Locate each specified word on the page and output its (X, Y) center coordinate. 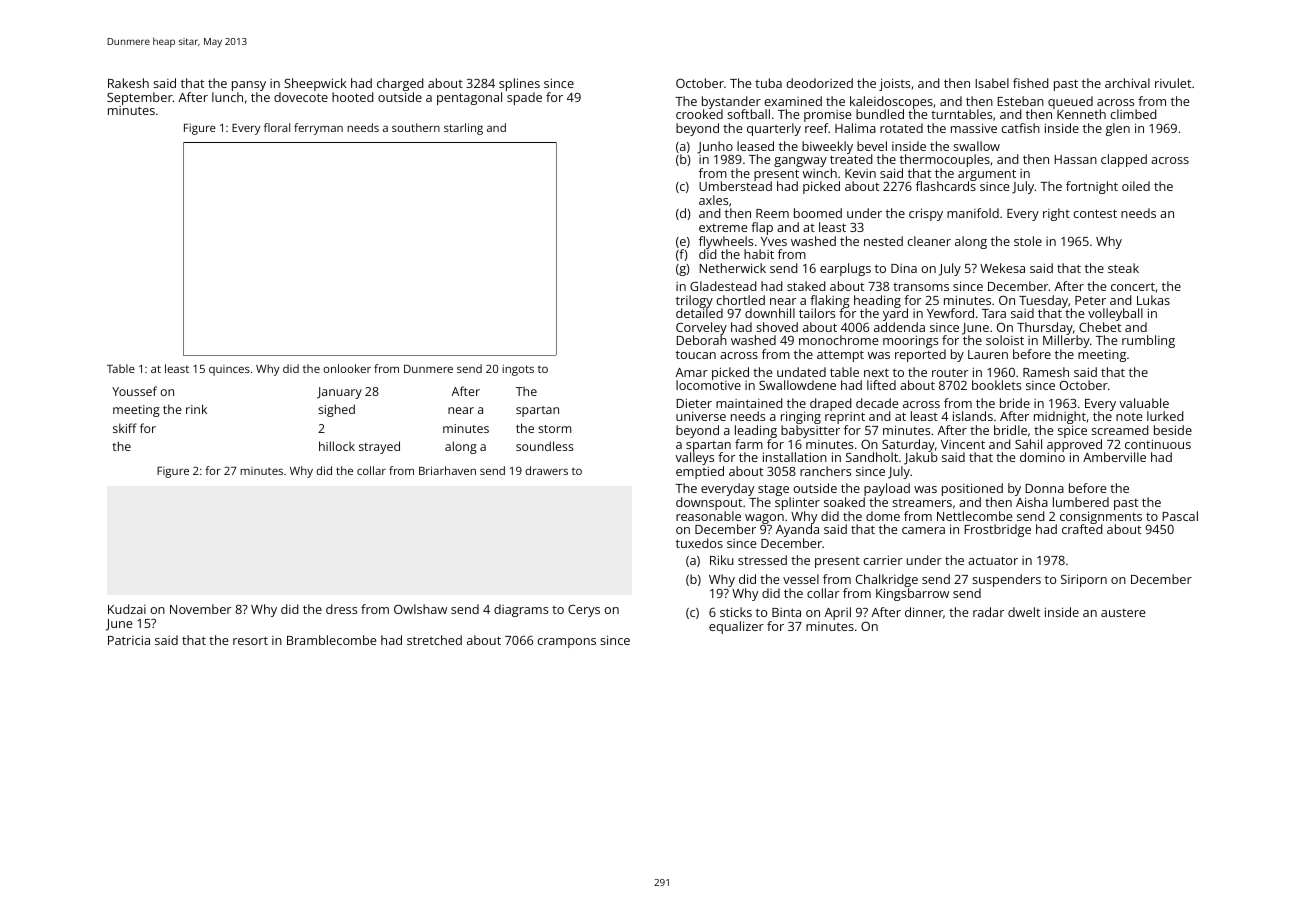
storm (555, 429)
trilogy (694, 302)
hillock (337, 446)
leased (755, 146)
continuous (1158, 444)
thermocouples (945, 160)
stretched (434, 640)
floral (277, 127)
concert (1133, 286)
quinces (229, 370)
